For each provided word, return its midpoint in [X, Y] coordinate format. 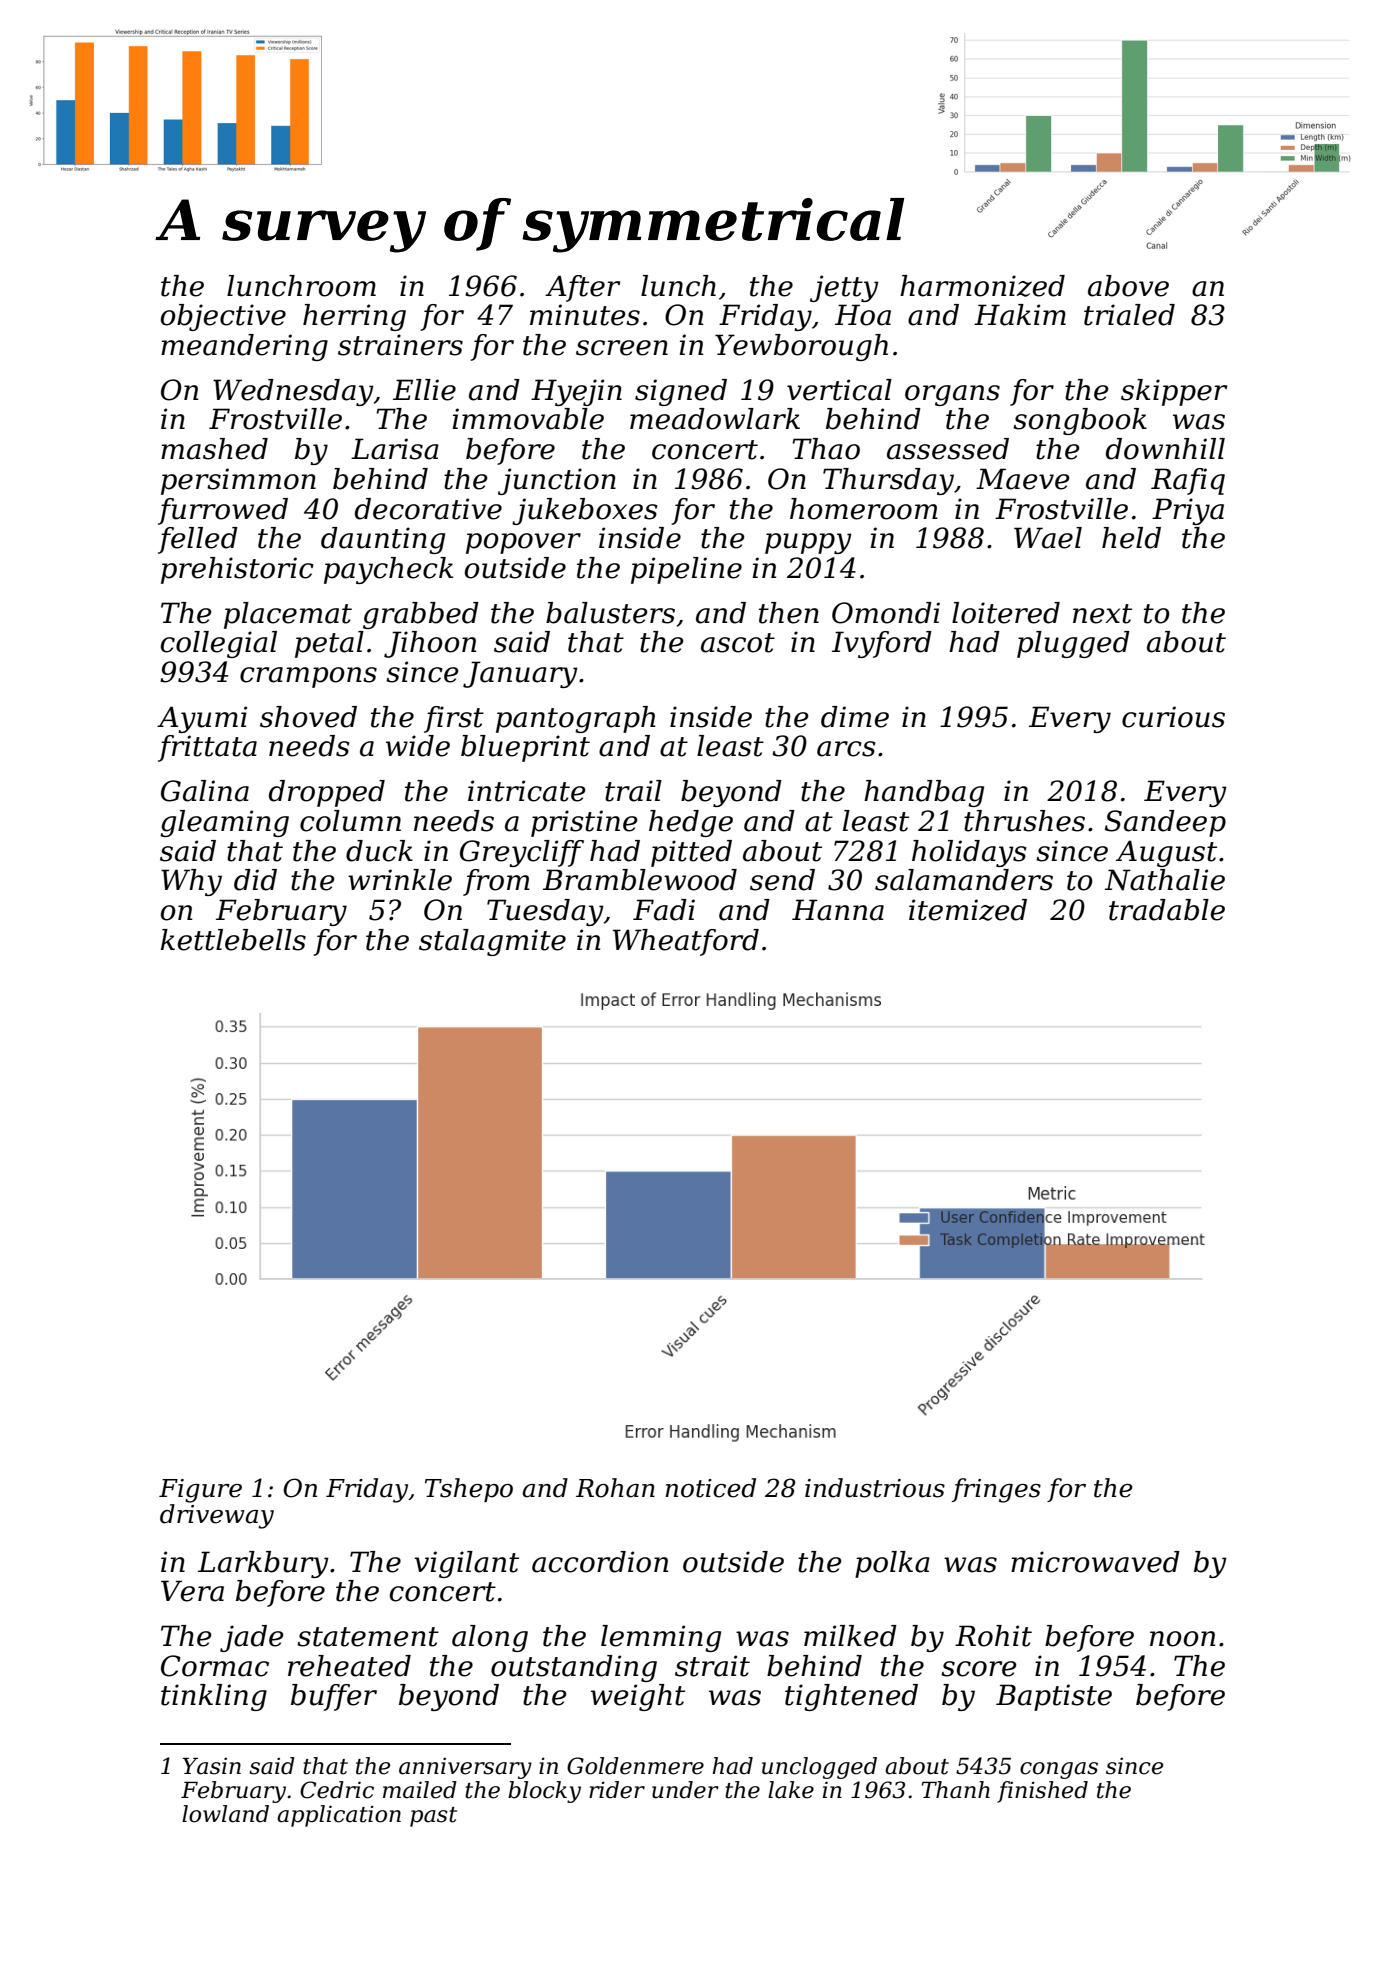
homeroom [864, 509]
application [339, 1816]
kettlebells [233, 940]
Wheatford [686, 942]
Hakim [1020, 315]
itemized [968, 910]
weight [638, 1697]
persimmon [238, 481]
